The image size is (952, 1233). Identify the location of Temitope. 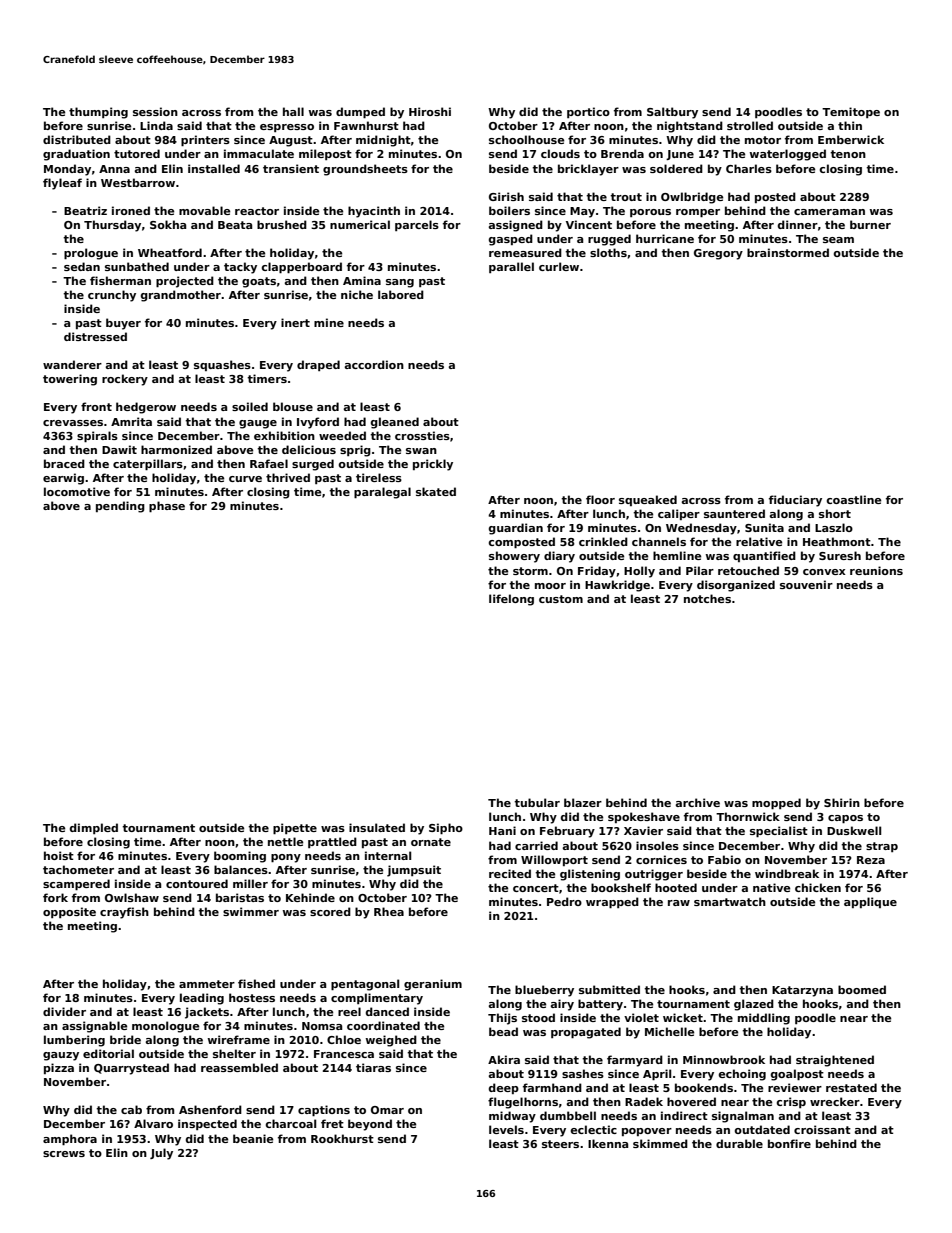
(851, 112).
